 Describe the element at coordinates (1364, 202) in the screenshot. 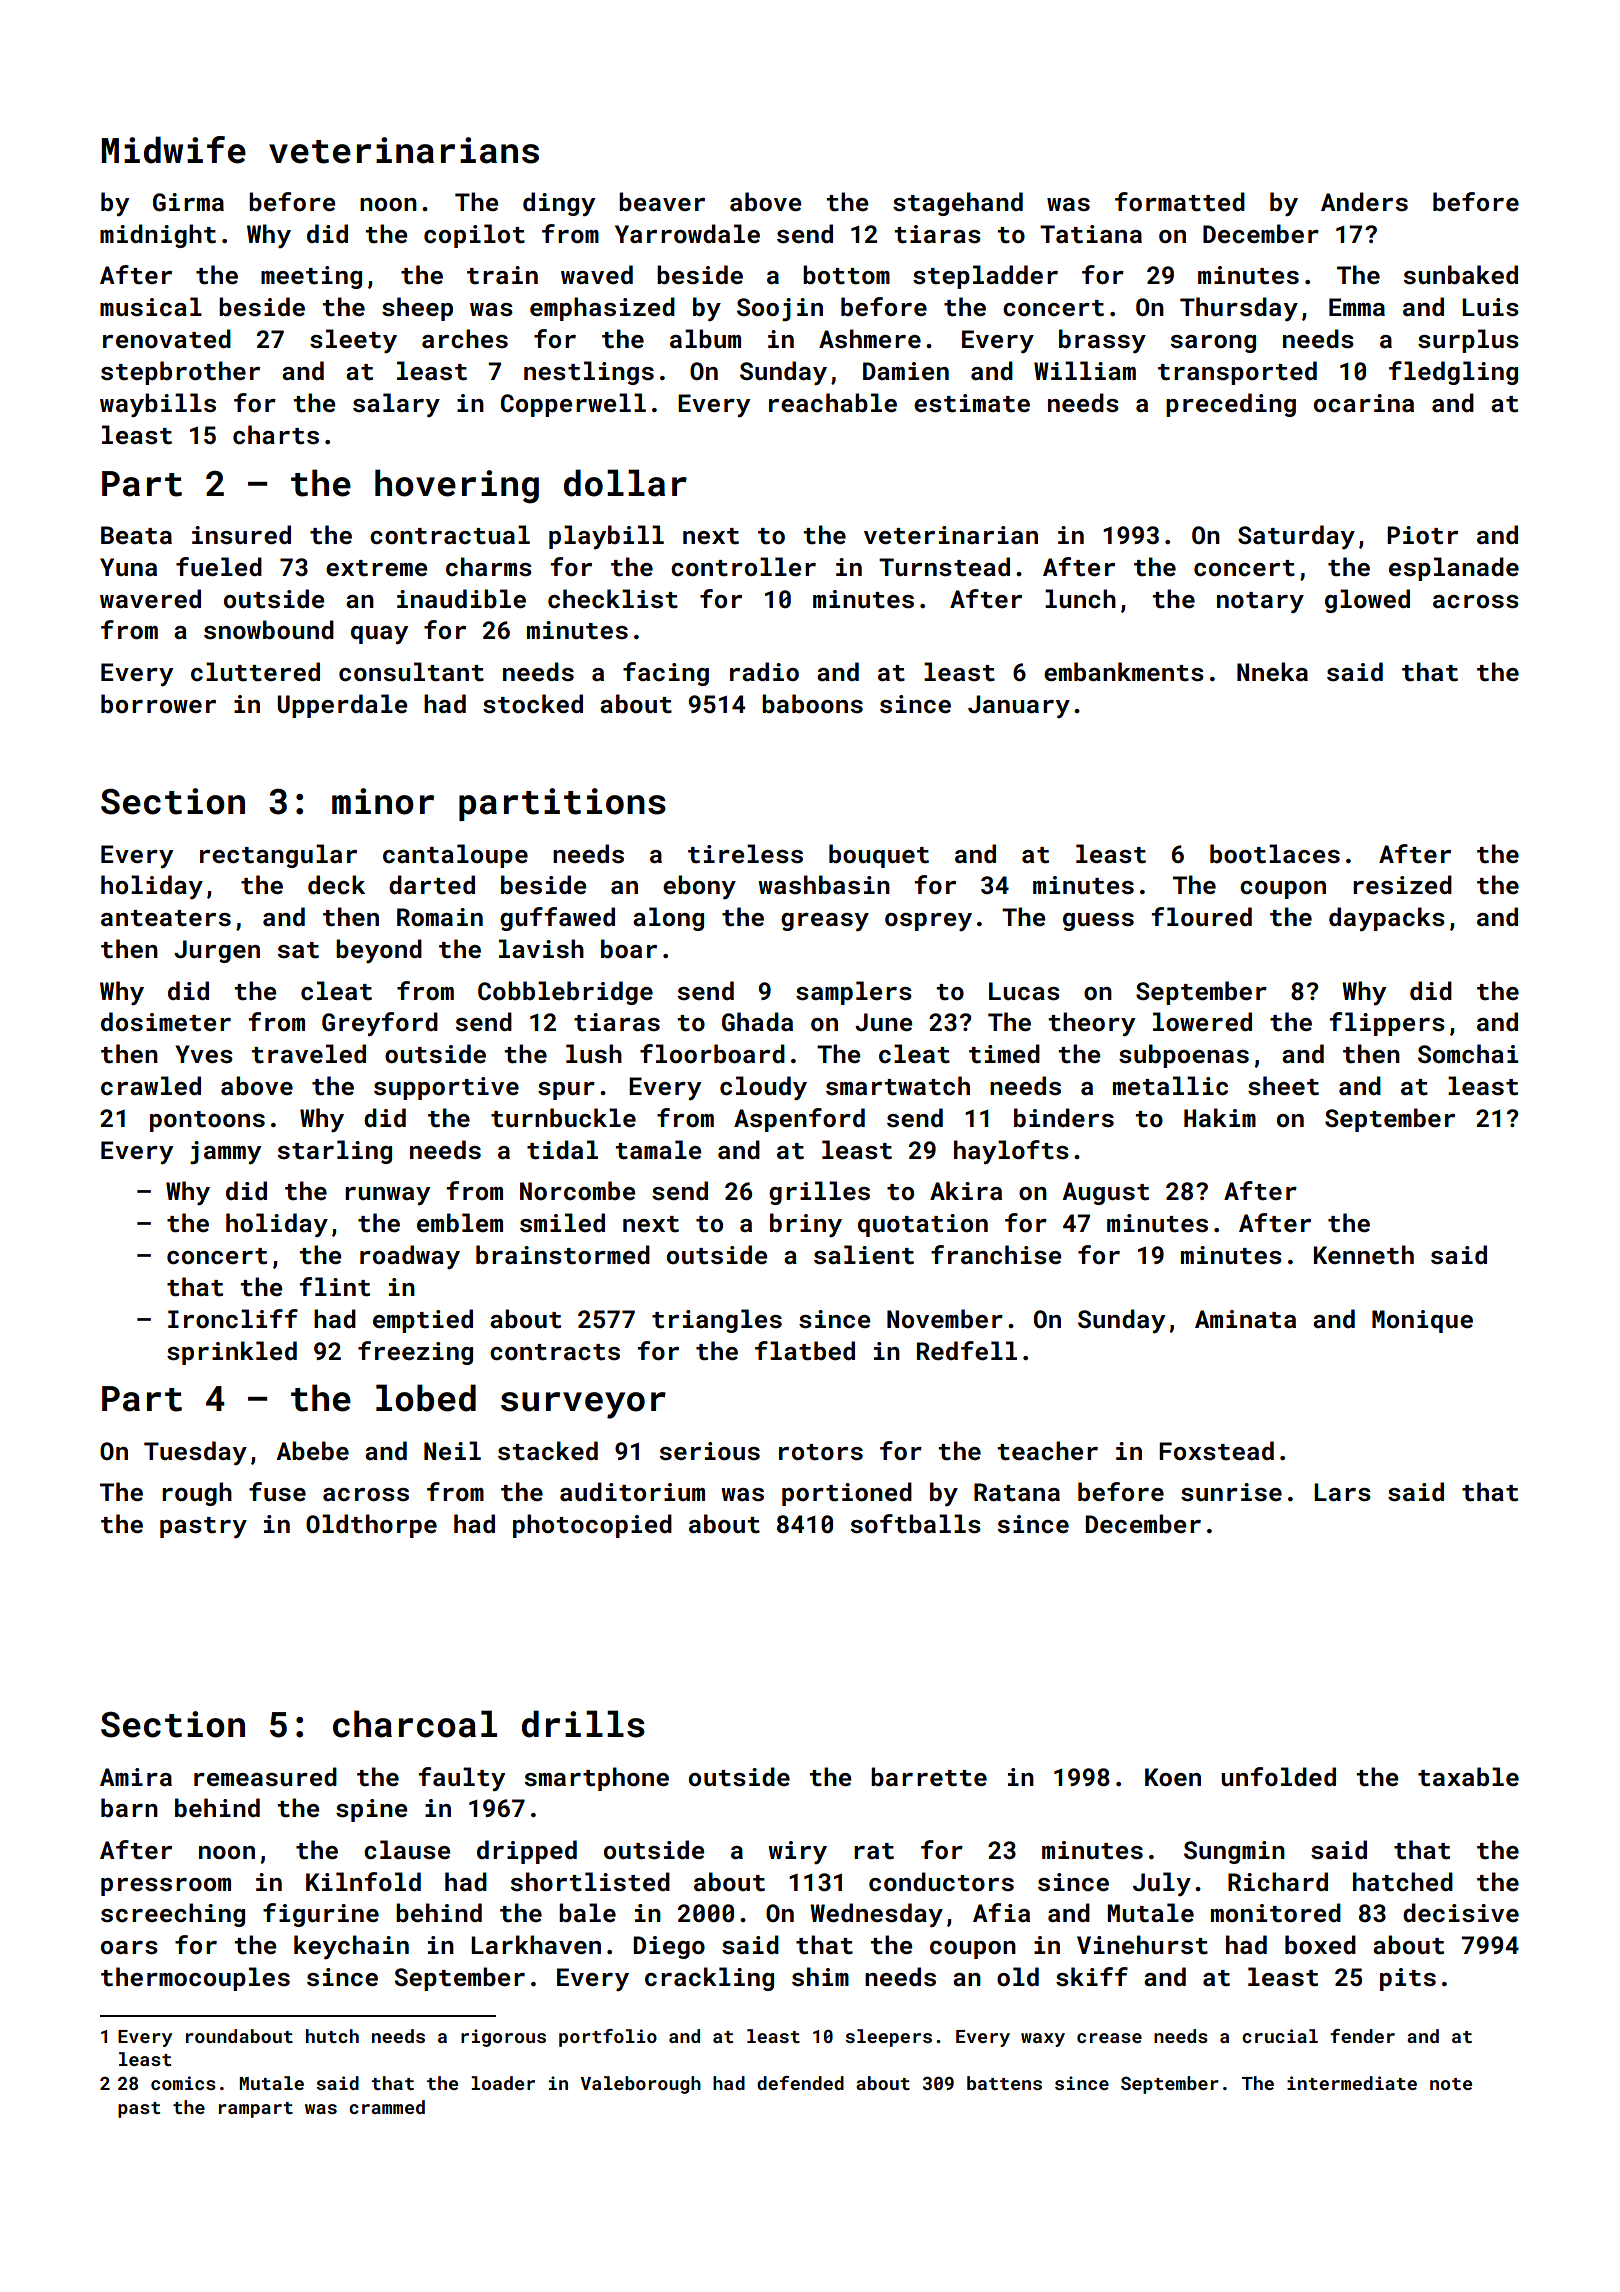

I see `Anders` at that location.
